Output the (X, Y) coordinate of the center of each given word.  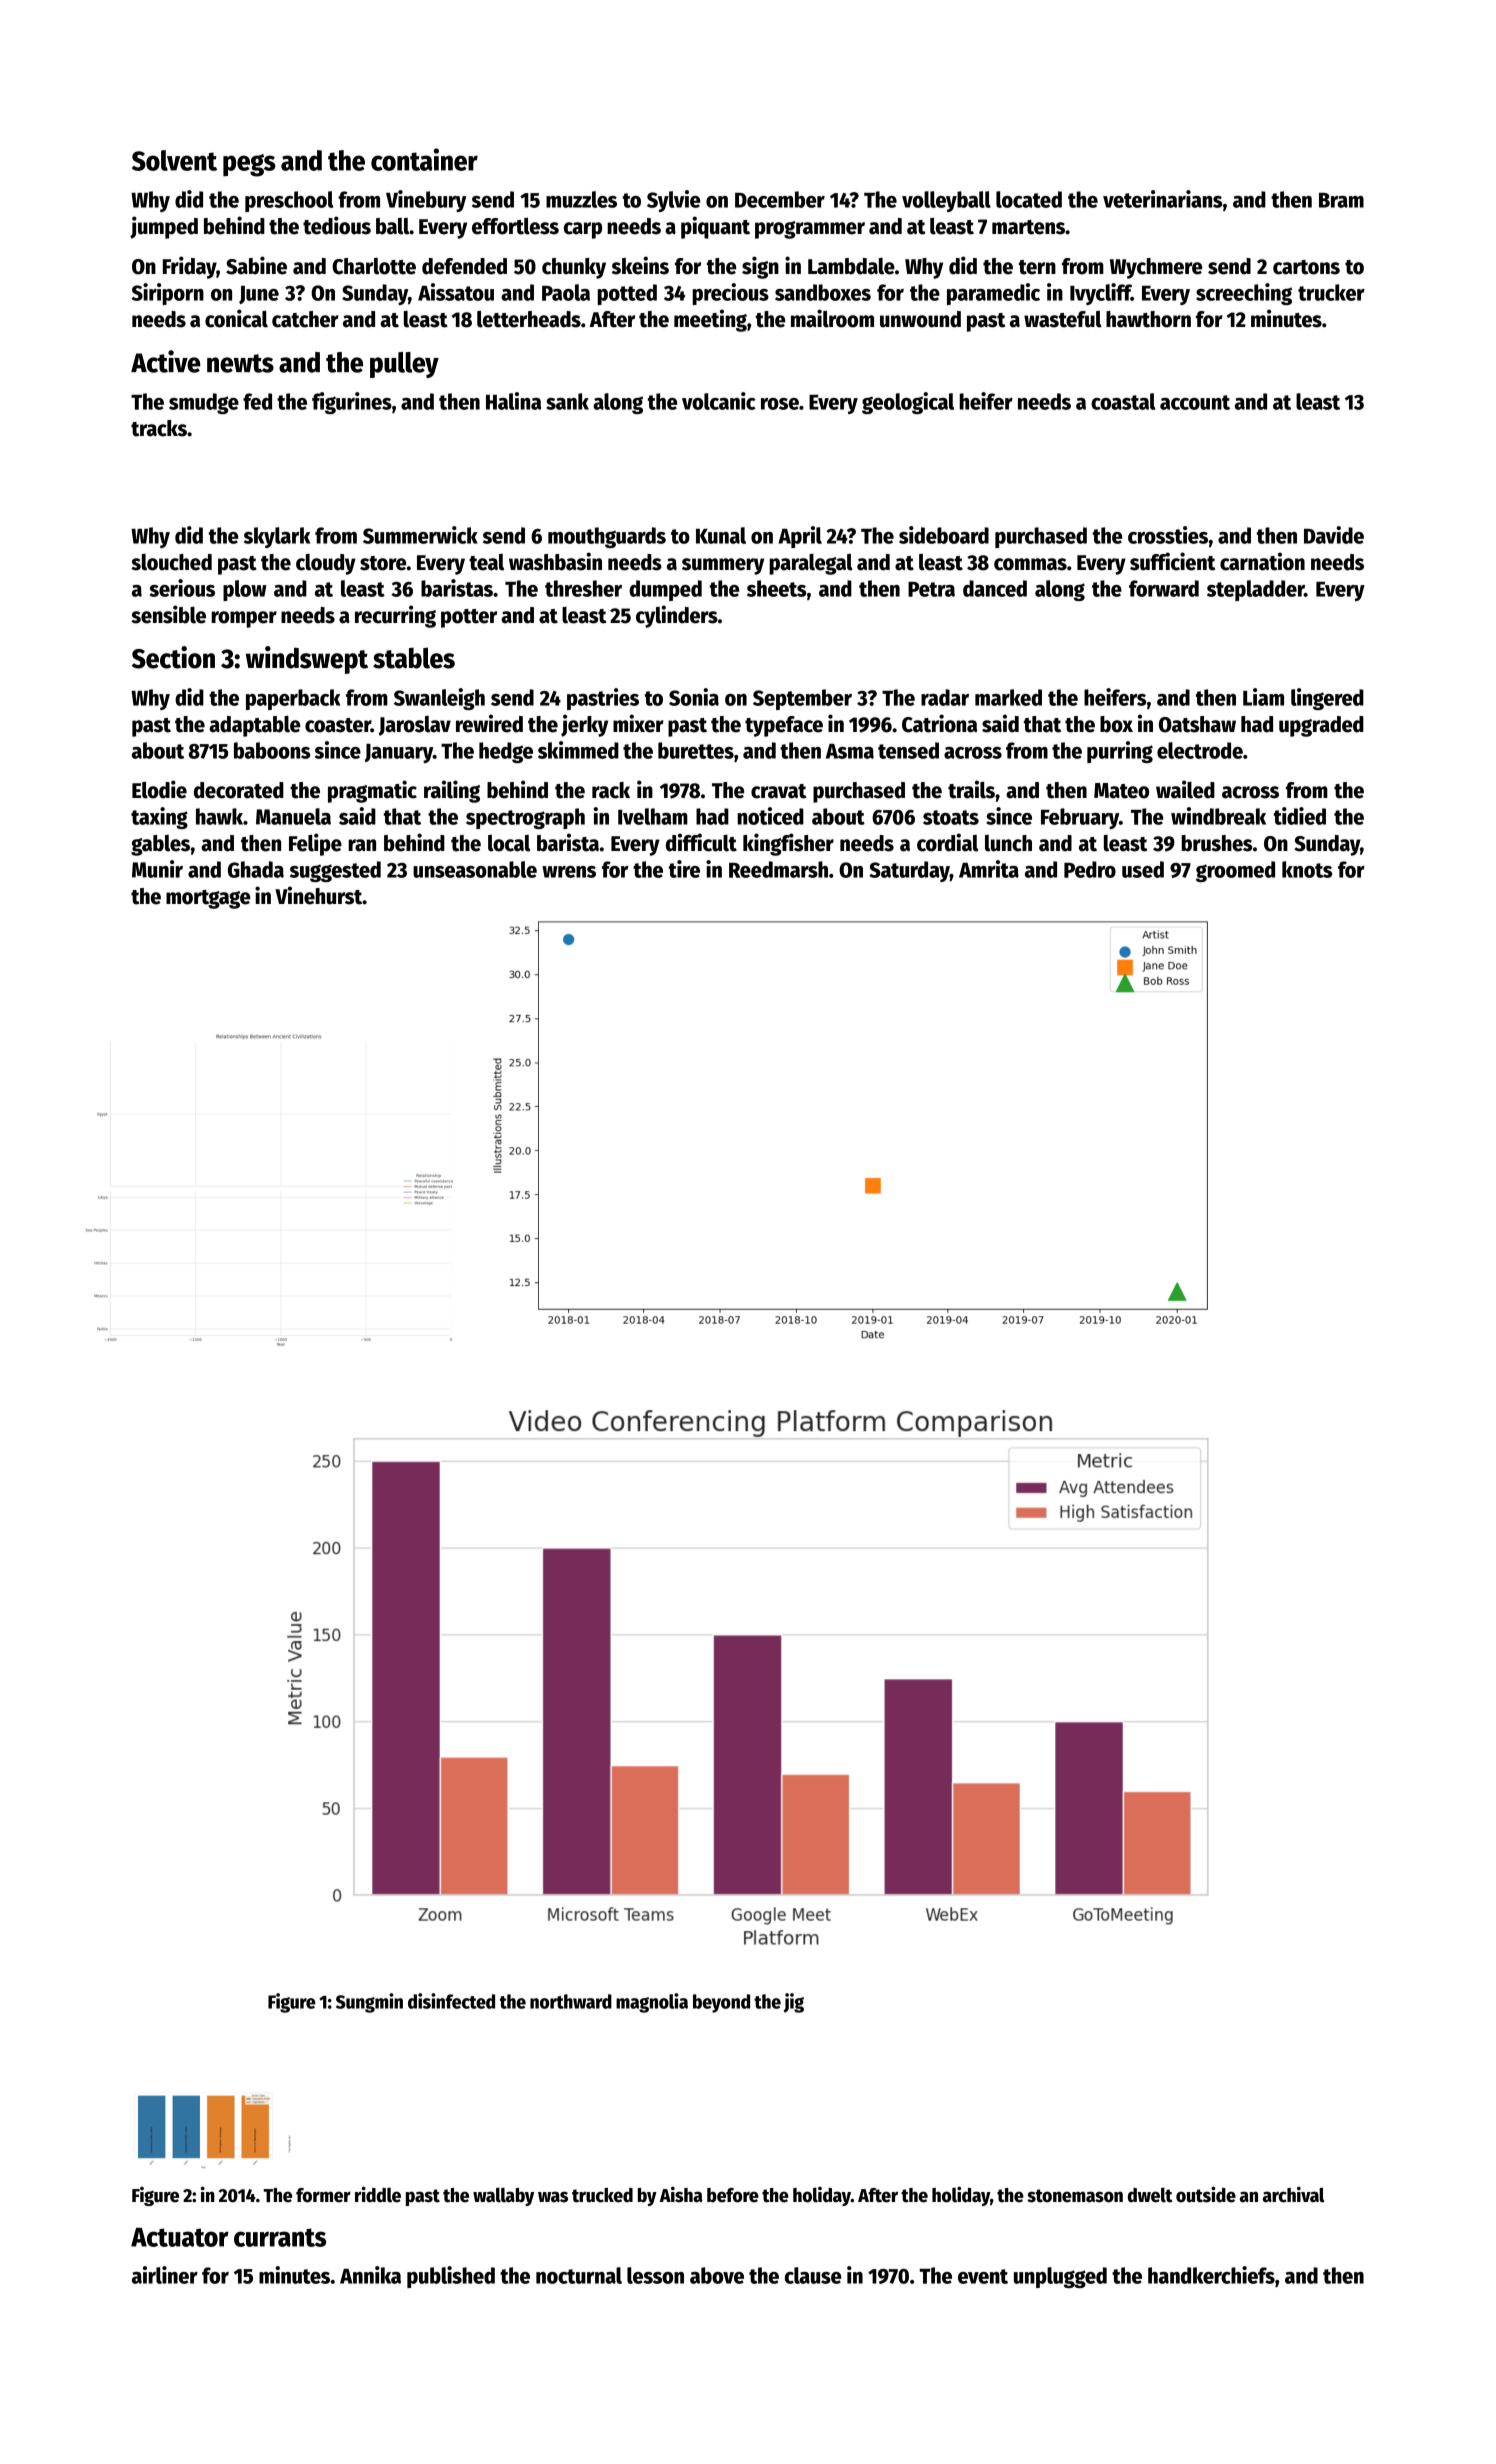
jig (793, 2003)
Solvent (174, 160)
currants (280, 2237)
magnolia (652, 2003)
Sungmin (369, 2003)
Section (173, 657)
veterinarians (1162, 199)
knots (1307, 869)
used (1143, 869)
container (424, 159)
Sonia (694, 697)
